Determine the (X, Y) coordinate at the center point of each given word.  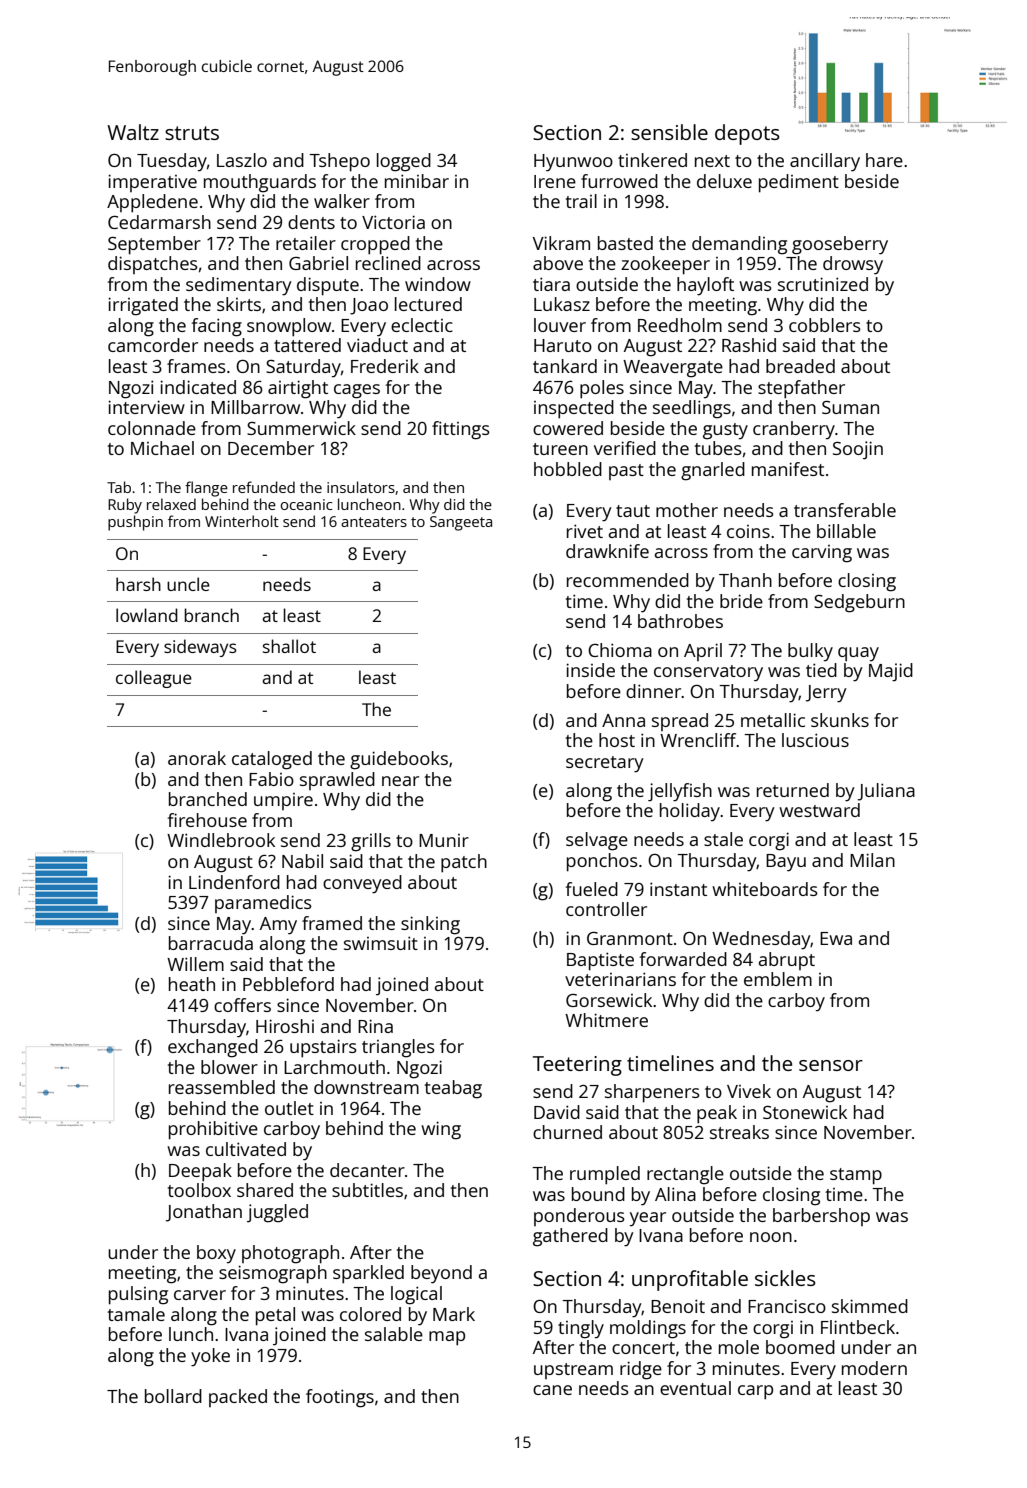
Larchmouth (334, 1067)
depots (747, 134)
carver (200, 1295)
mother (687, 510)
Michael (162, 448)
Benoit (678, 1306)
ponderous (579, 1217)
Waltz (133, 132)
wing (441, 1130)
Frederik (385, 366)
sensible (669, 132)
